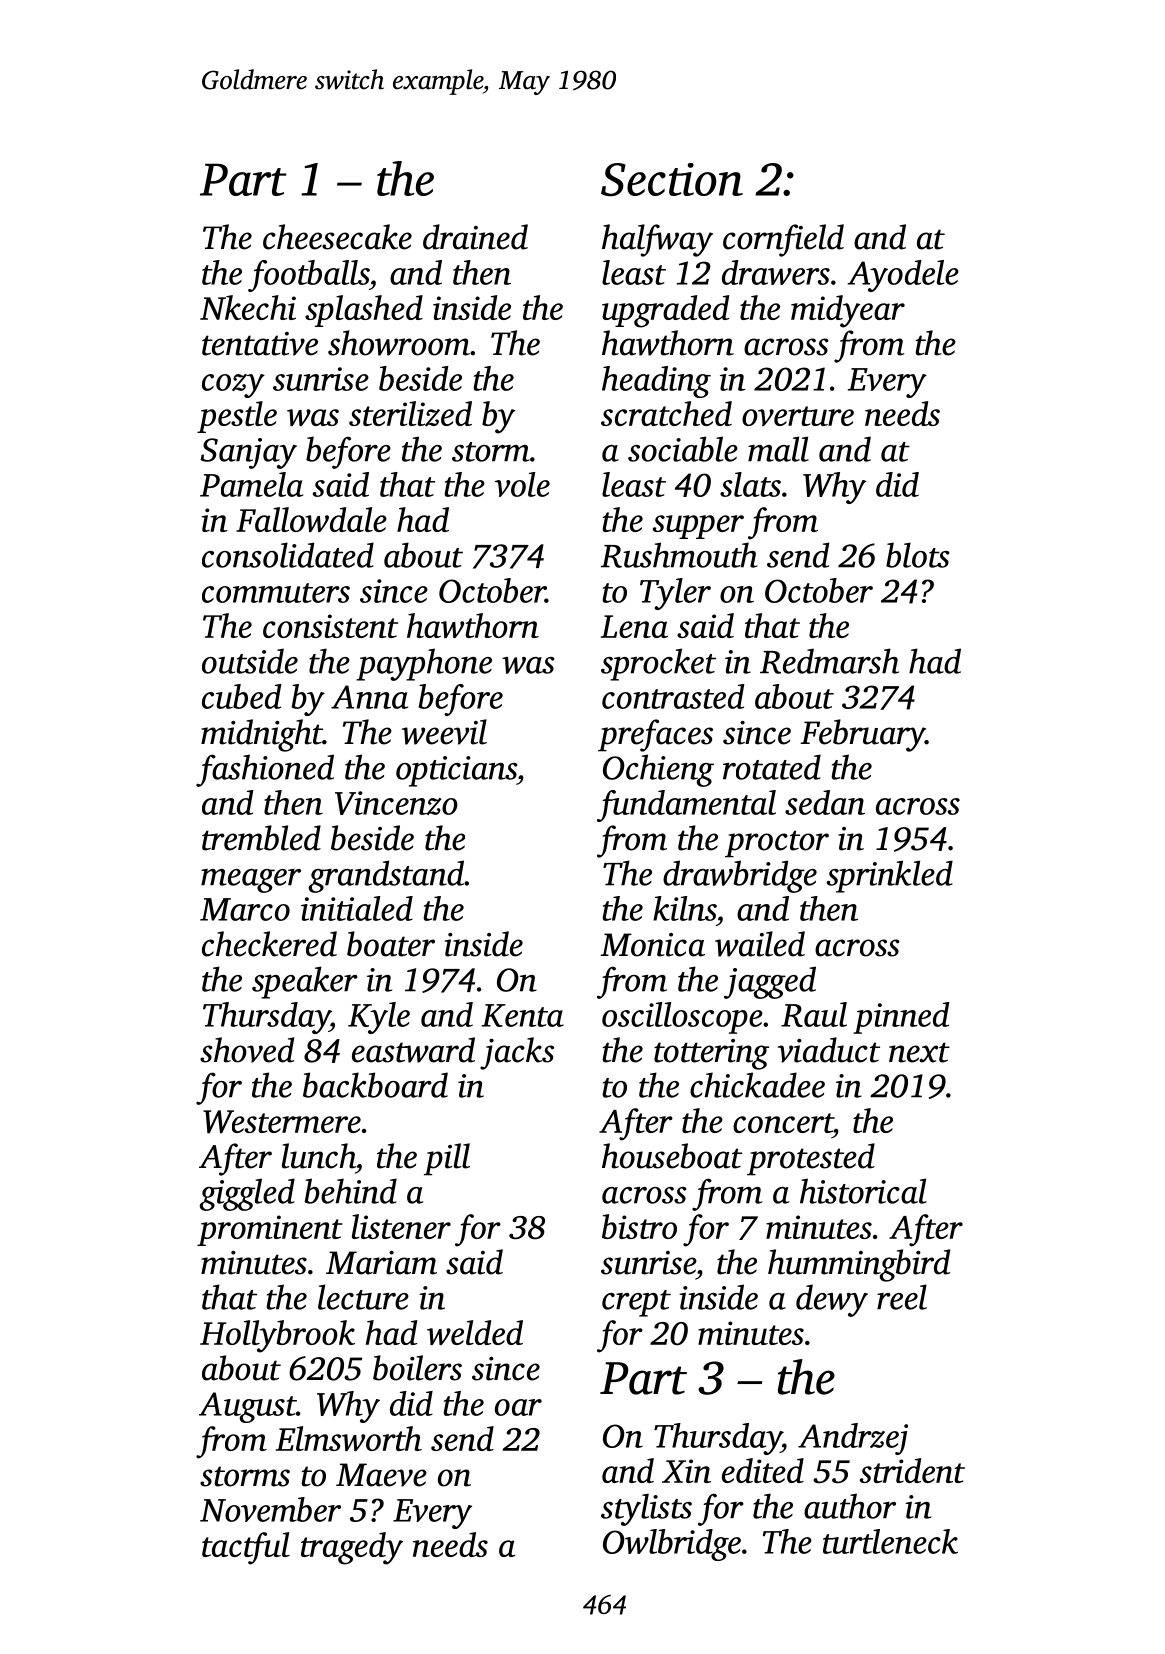  I want to click on cheesecake, so click(337, 237).
